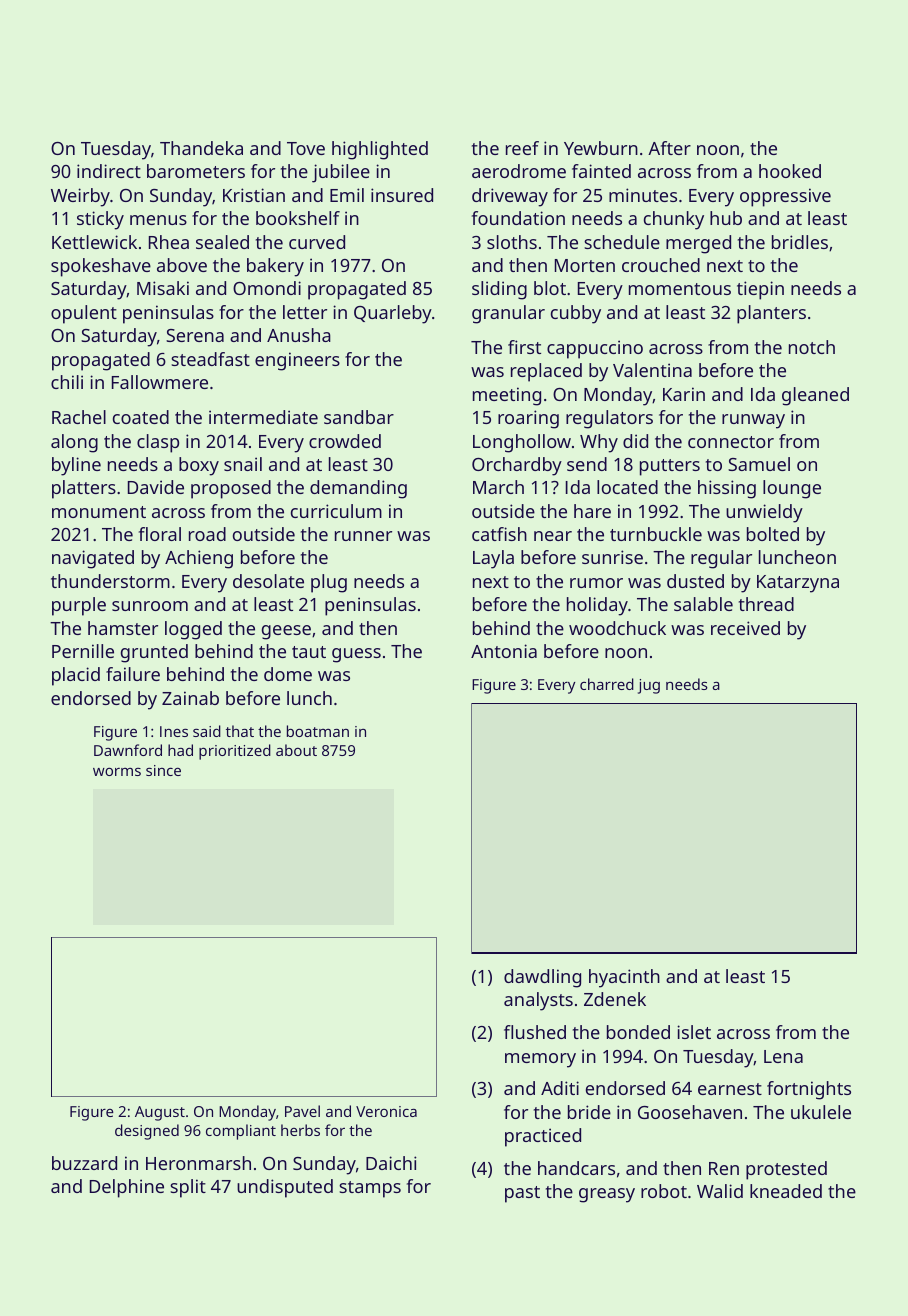 Image resolution: width=908 pixels, height=1316 pixels. I want to click on Veronica, so click(386, 1111).
